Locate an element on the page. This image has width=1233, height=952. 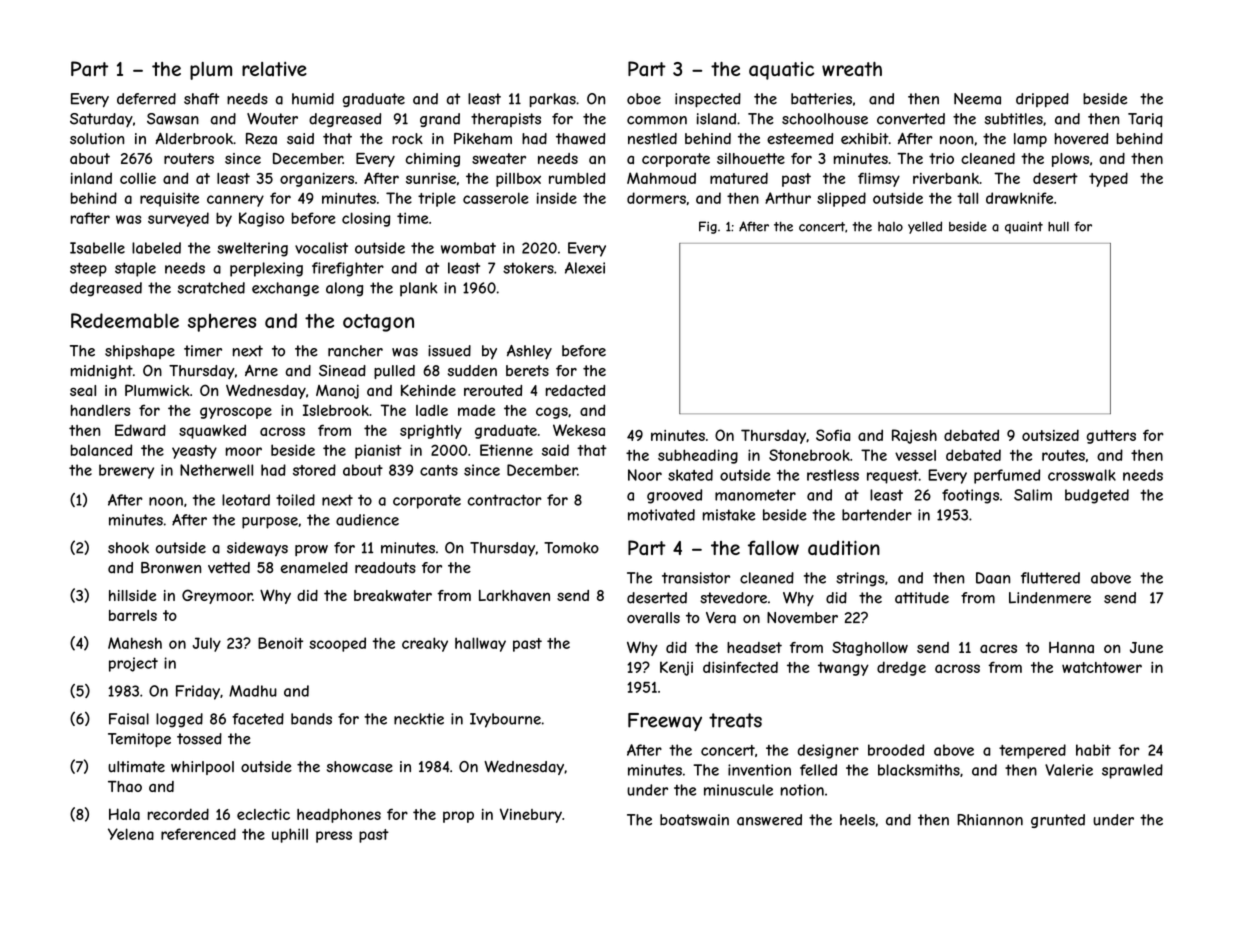
Mahesh is located at coordinates (135, 643).
